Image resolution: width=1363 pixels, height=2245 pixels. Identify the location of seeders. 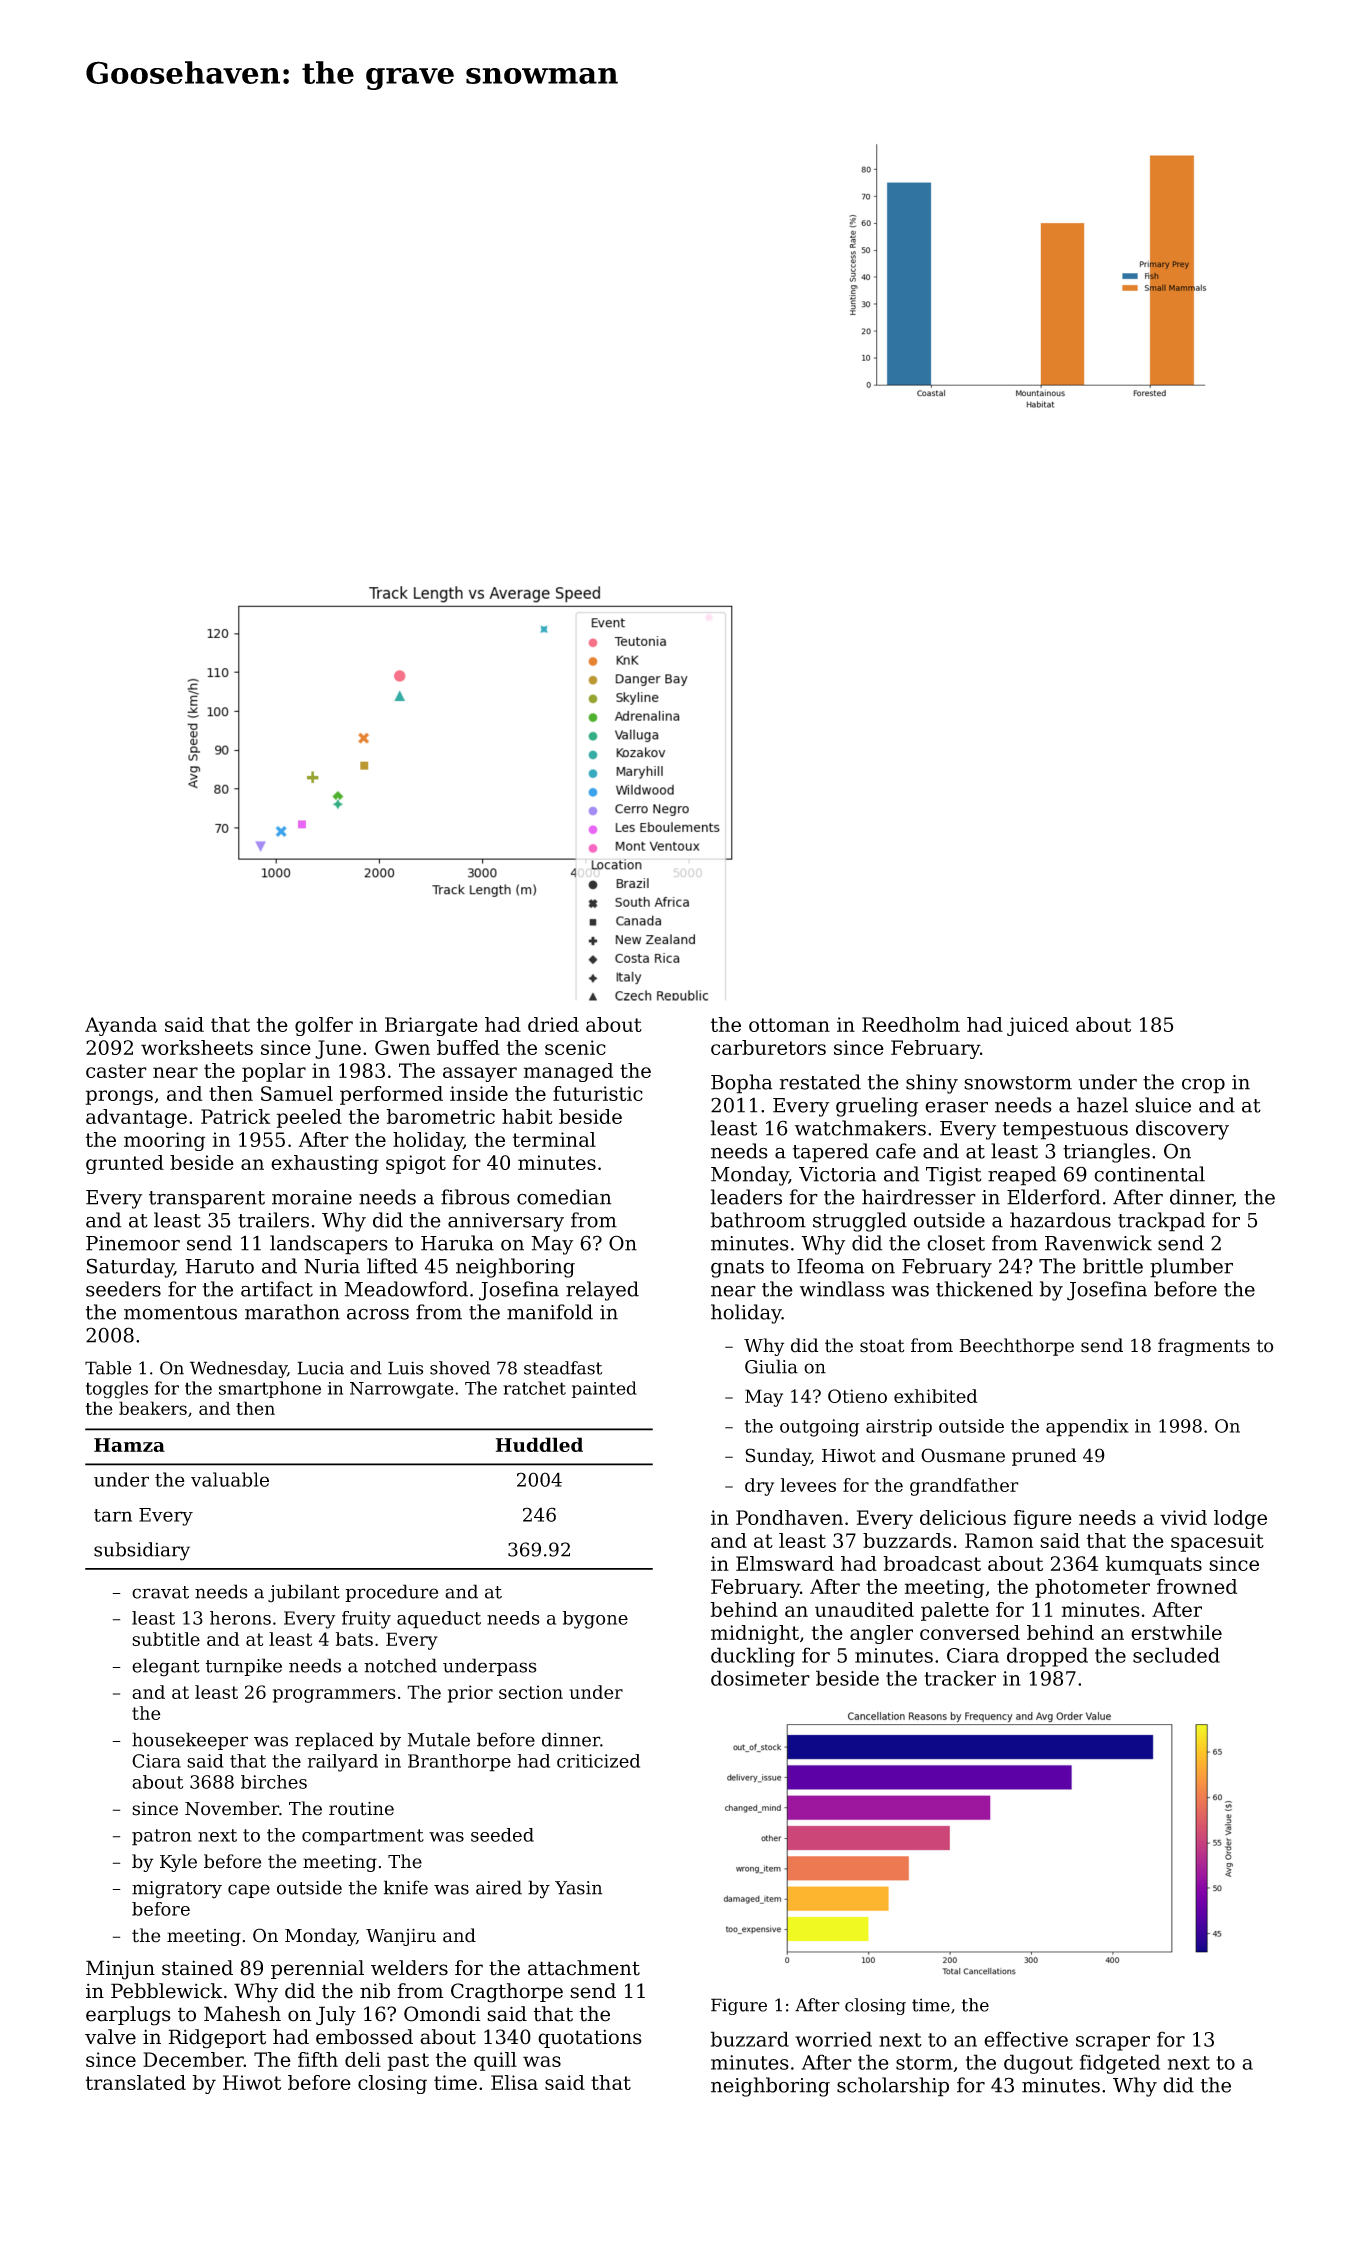
(123, 1289).
